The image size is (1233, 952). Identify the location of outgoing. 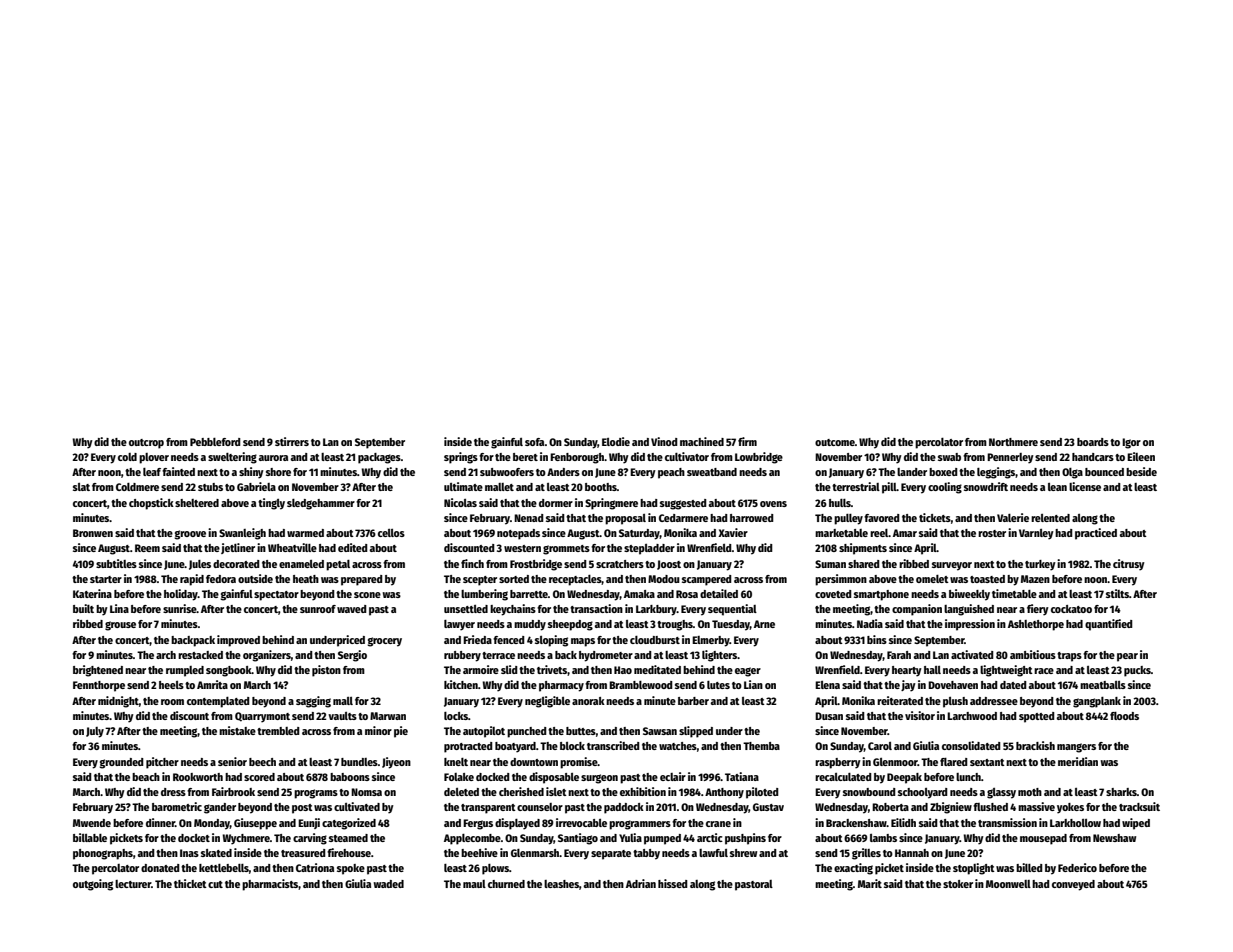
(93, 885).
